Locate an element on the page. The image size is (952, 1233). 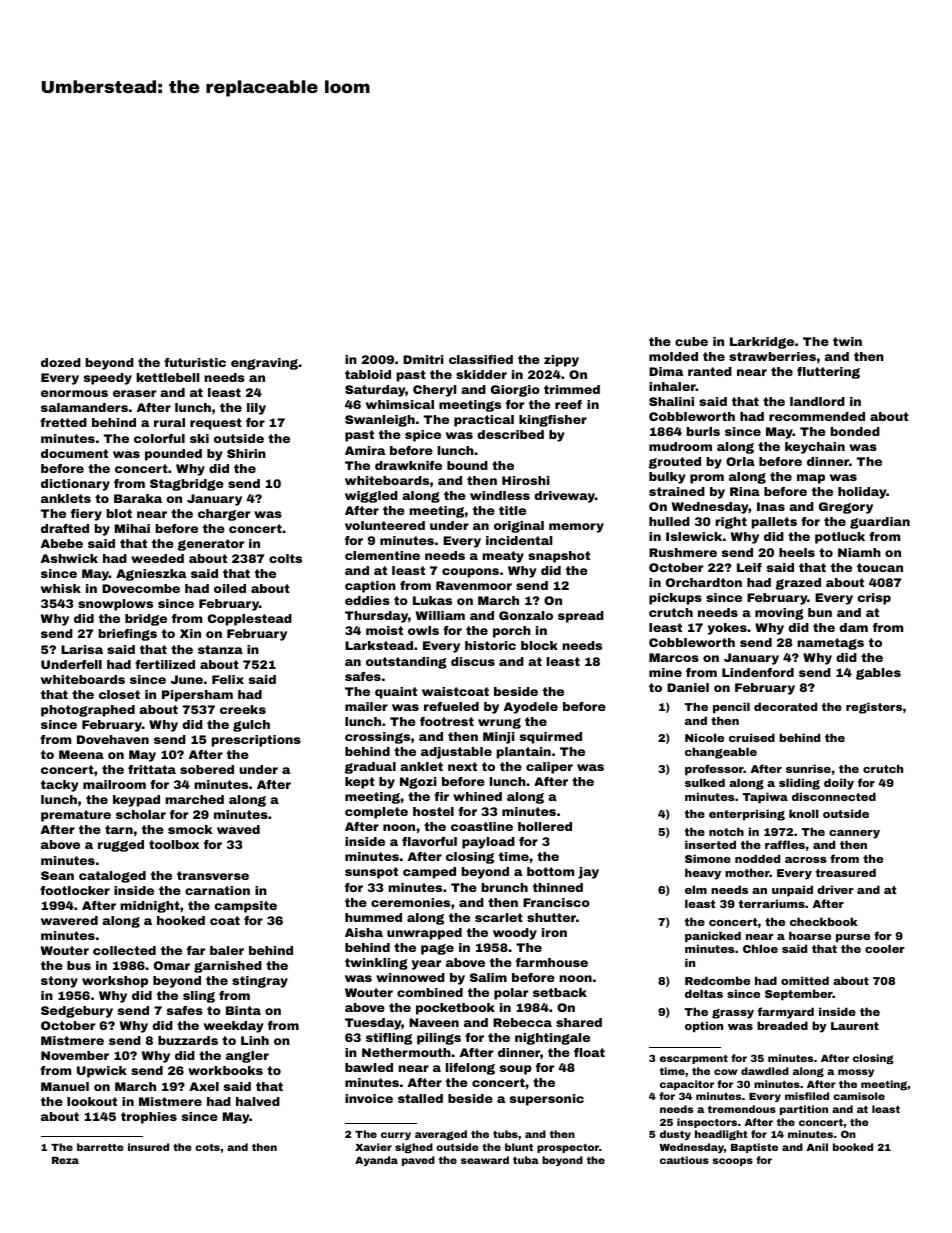
dam is located at coordinates (853, 627).
